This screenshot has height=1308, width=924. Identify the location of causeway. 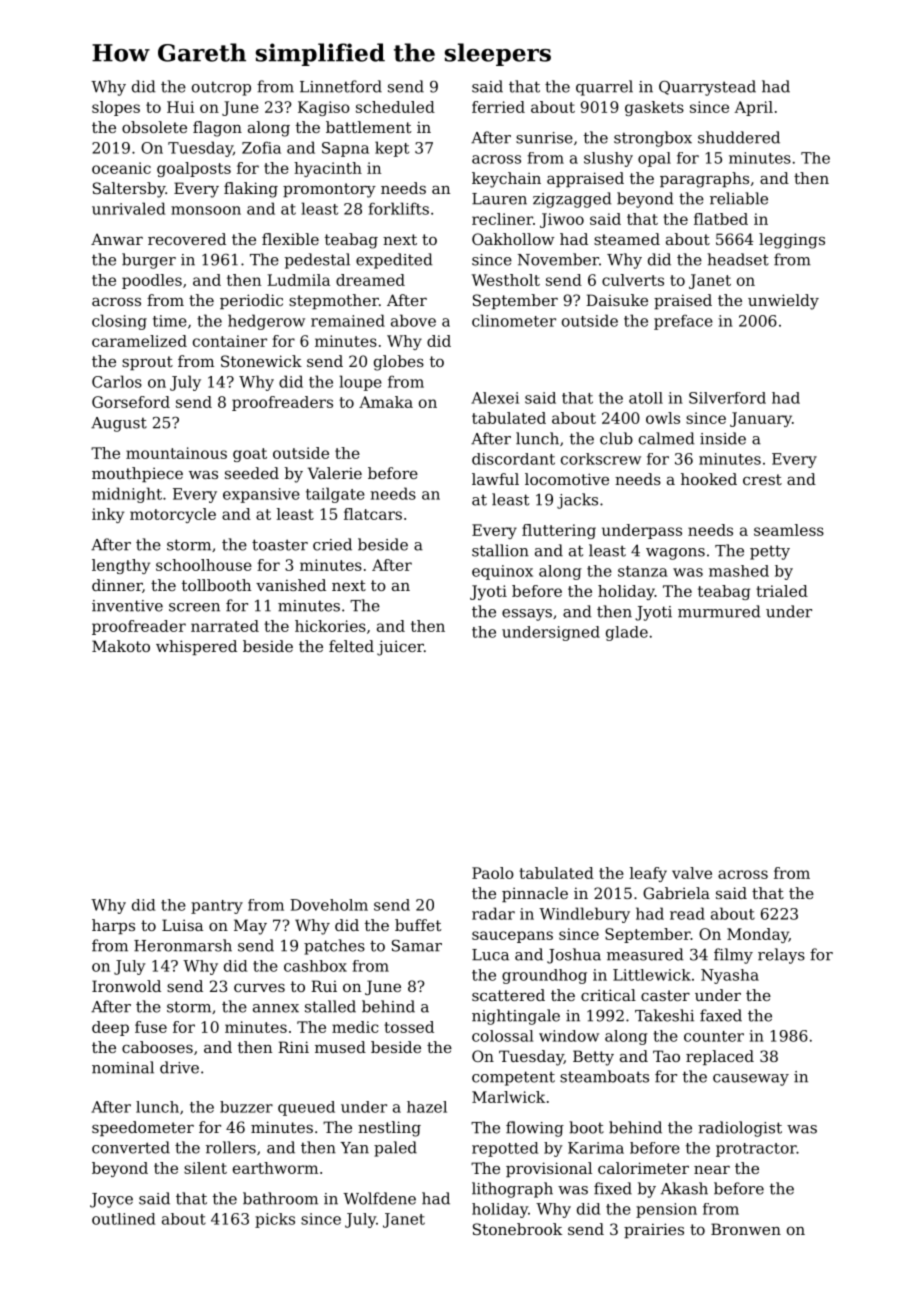
(751, 1080).
